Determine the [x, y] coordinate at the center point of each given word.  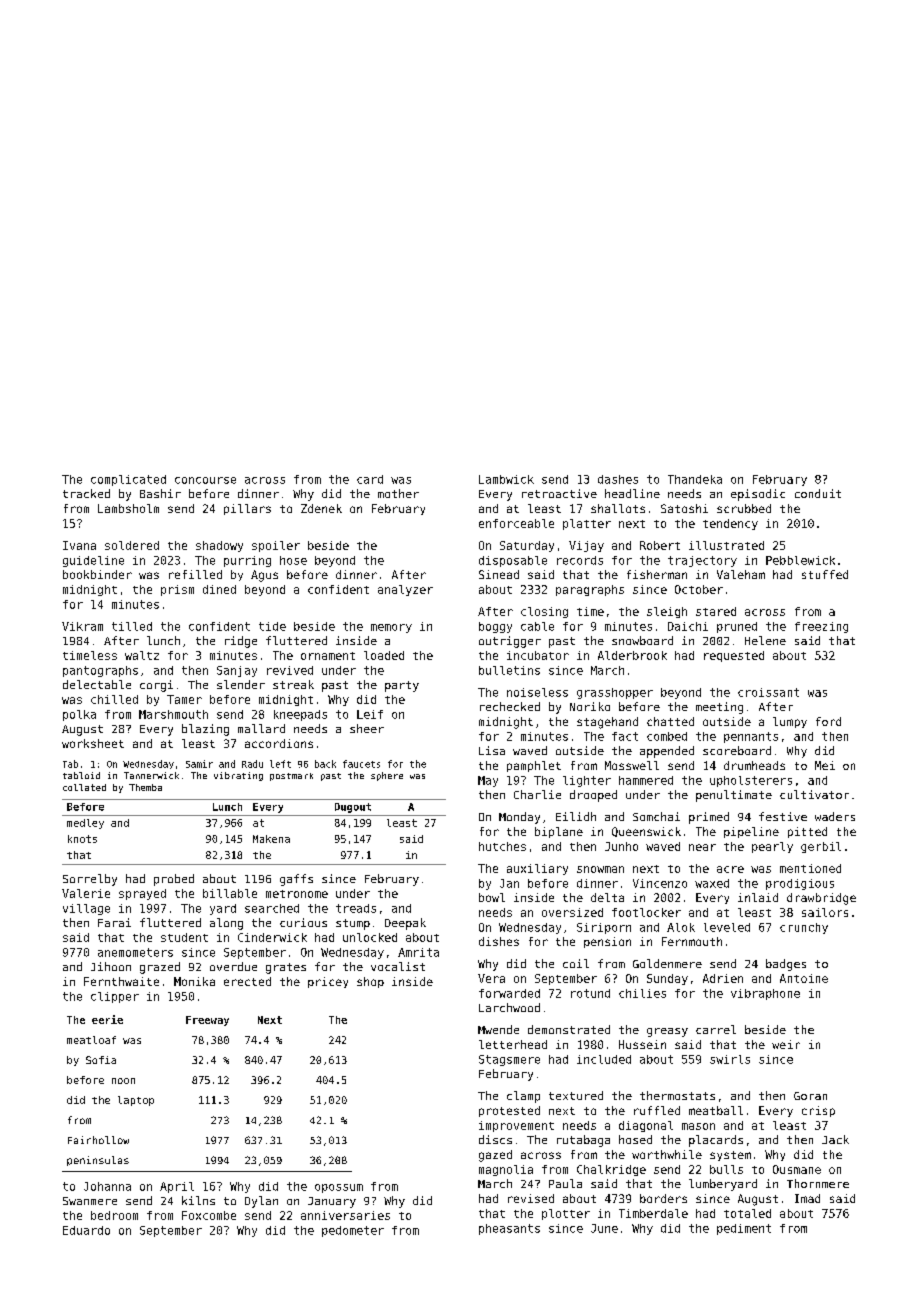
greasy [667, 1032]
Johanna [107, 1186]
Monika [194, 981]
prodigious [800, 884]
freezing [821, 627]
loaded [384, 655]
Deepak [405, 924]
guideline [93, 561]
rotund [590, 993]
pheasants [509, 1229]
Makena [271, 839]
